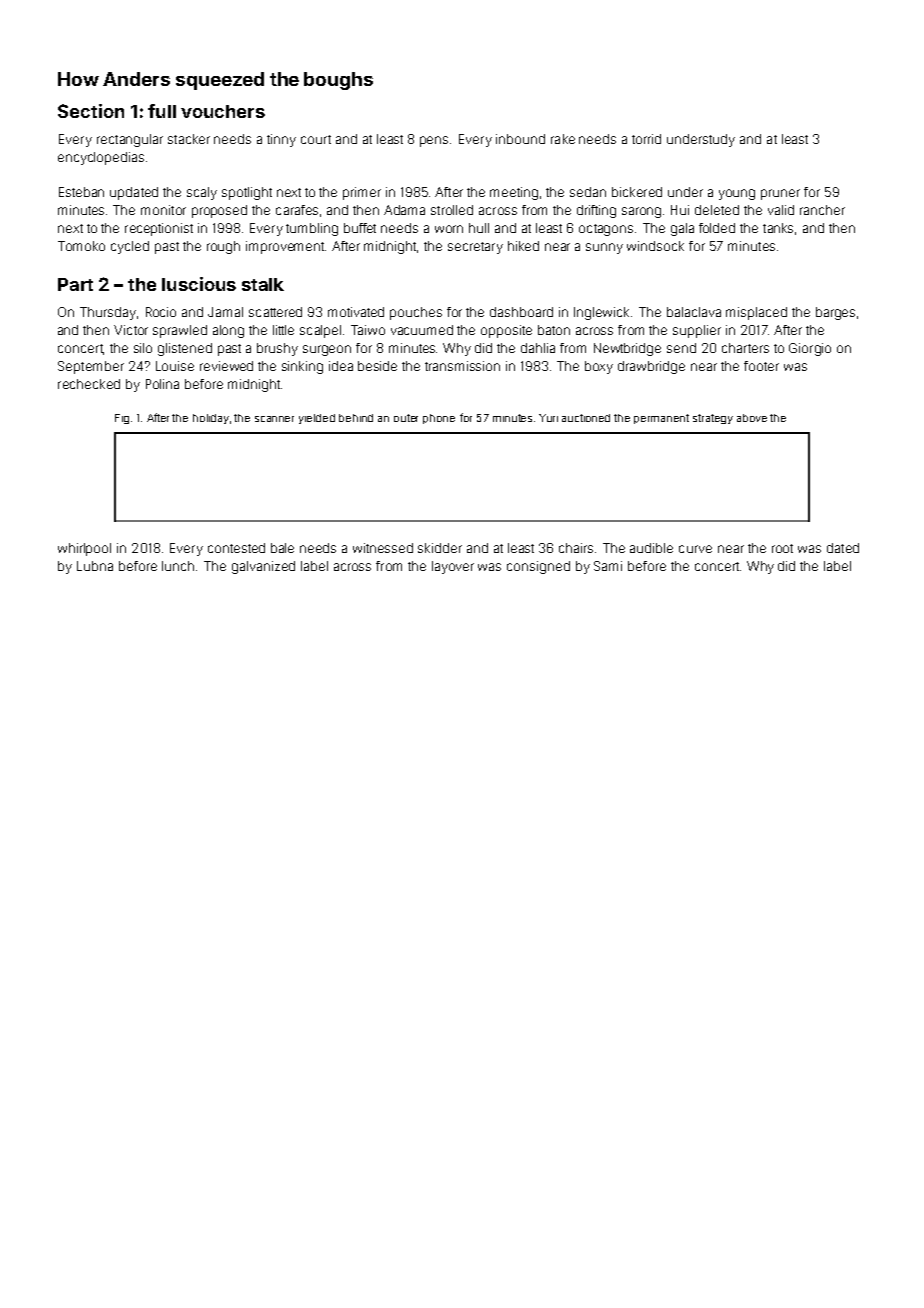 This page has height=1308, width=924. I want to click on lunch, so click(178, 566).
